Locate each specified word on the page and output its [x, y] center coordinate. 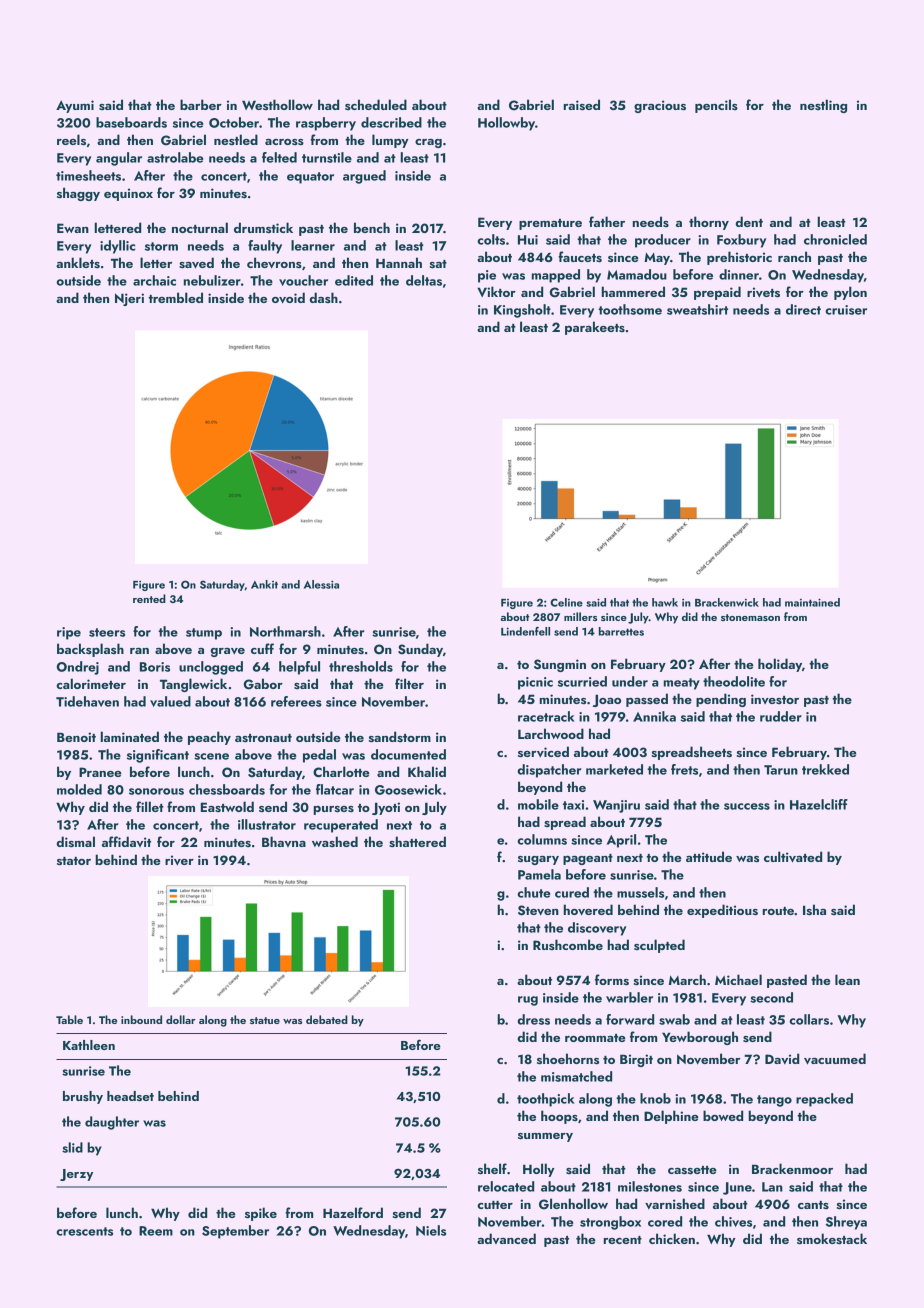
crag [428, 143]
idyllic [117, 247]
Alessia [321, 584]
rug [528, 1001]
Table [69, 1019]
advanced [506, 1238]
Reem [156, 1231]
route [778, 911]
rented [149, 598]
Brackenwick [727, 602]
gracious [660, 106]
